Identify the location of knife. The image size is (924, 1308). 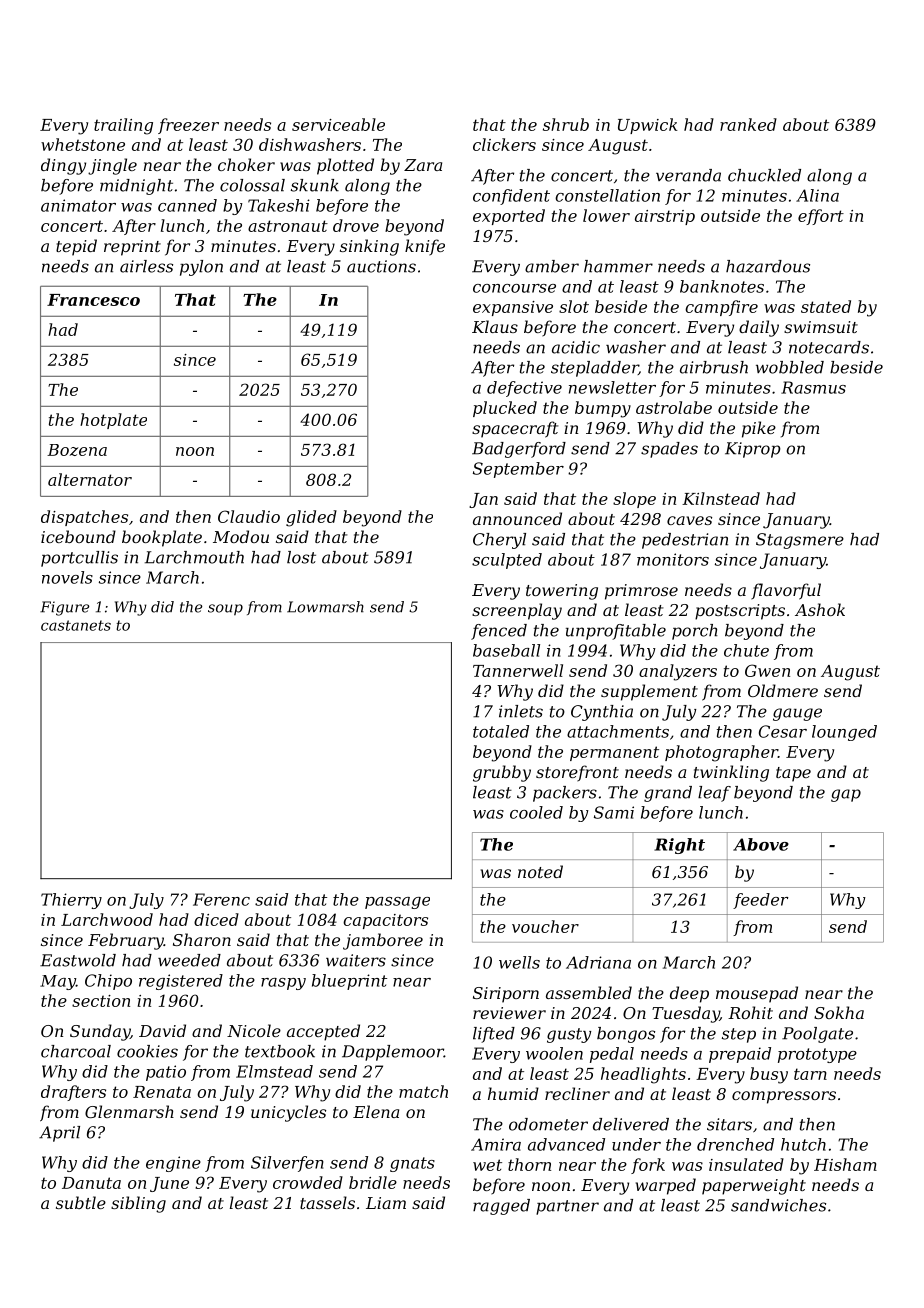
(425, 247).
